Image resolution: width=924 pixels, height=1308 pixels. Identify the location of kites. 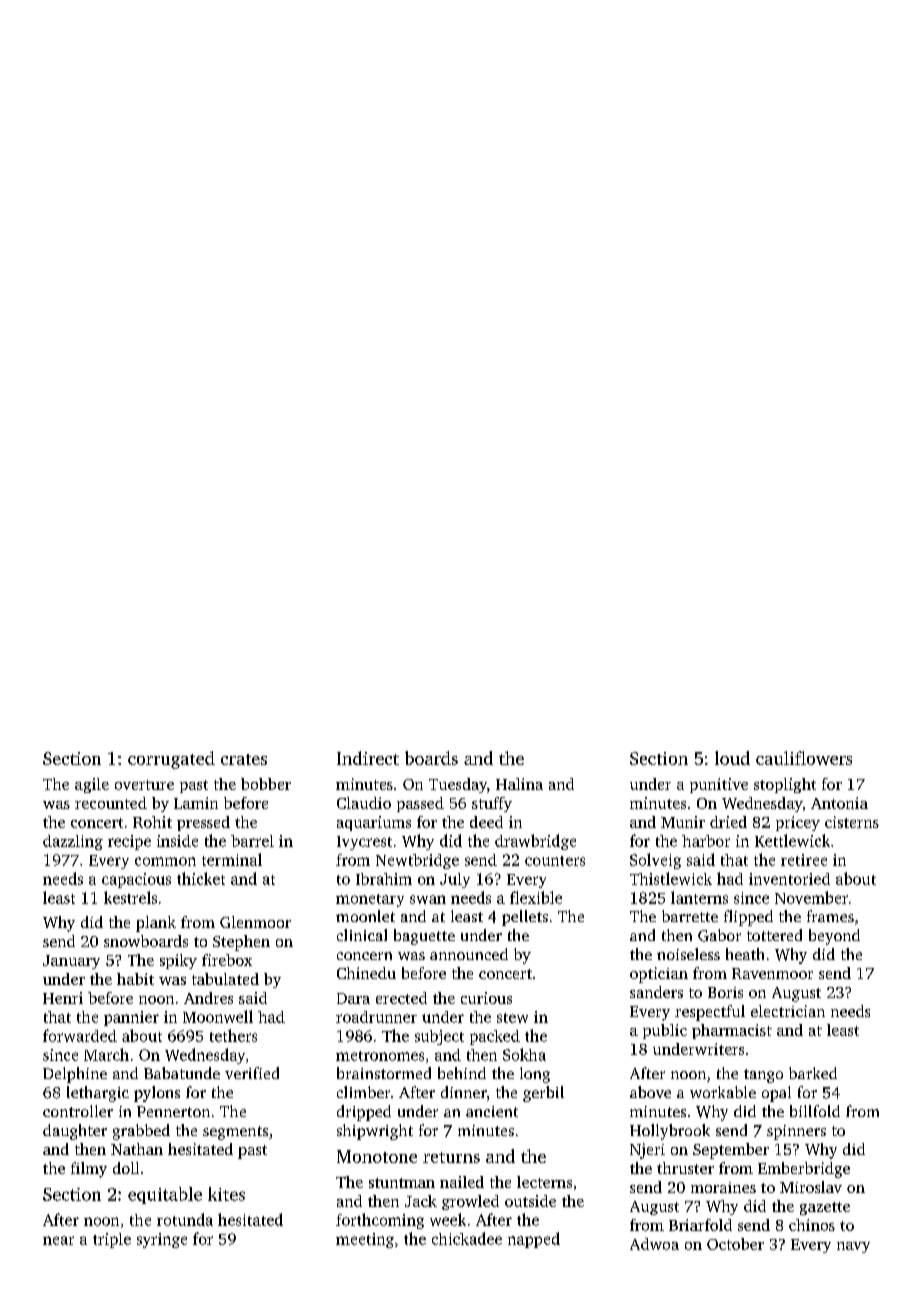
(226, 1194).
